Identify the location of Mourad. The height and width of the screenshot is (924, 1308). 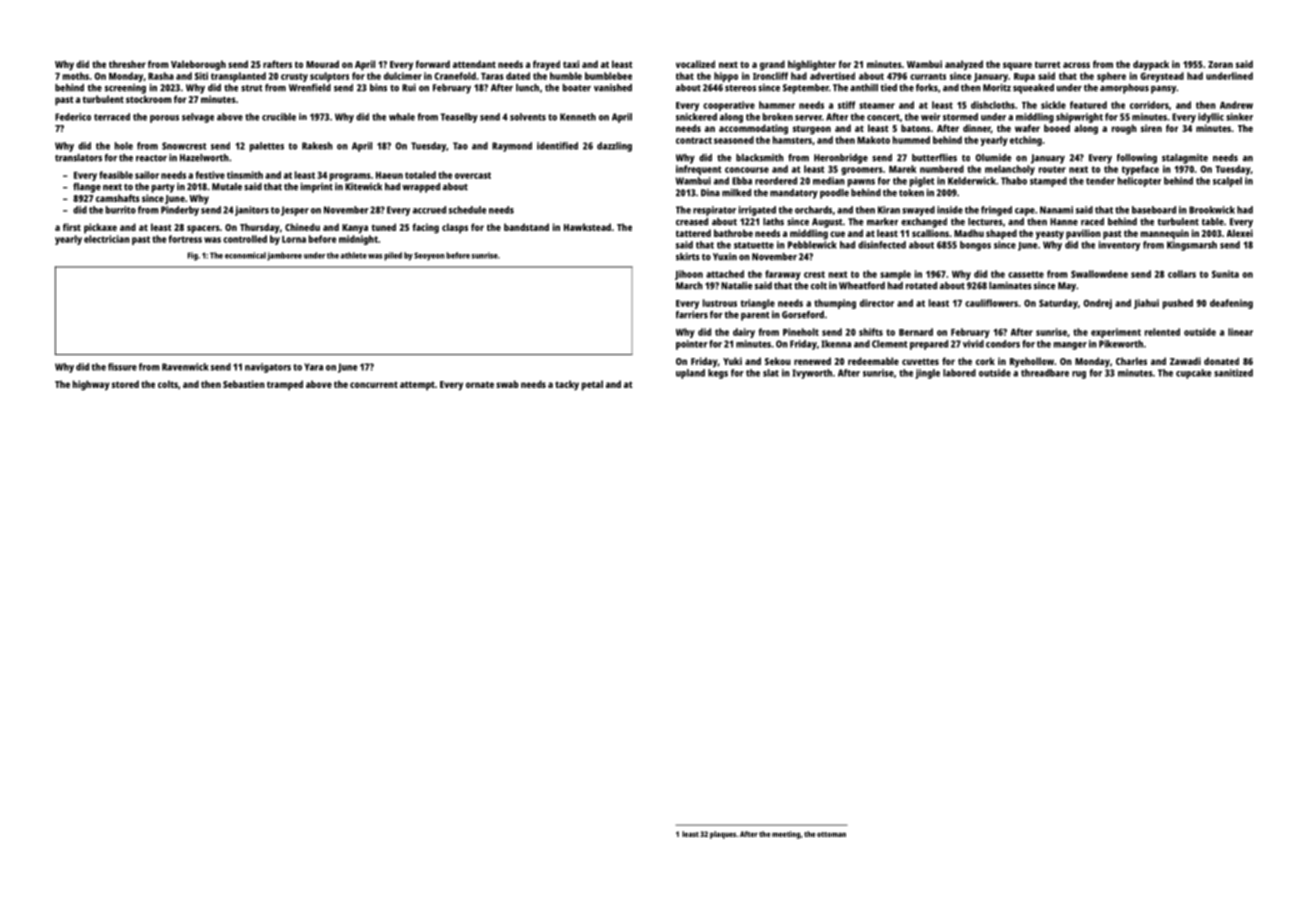
(322, 64).
